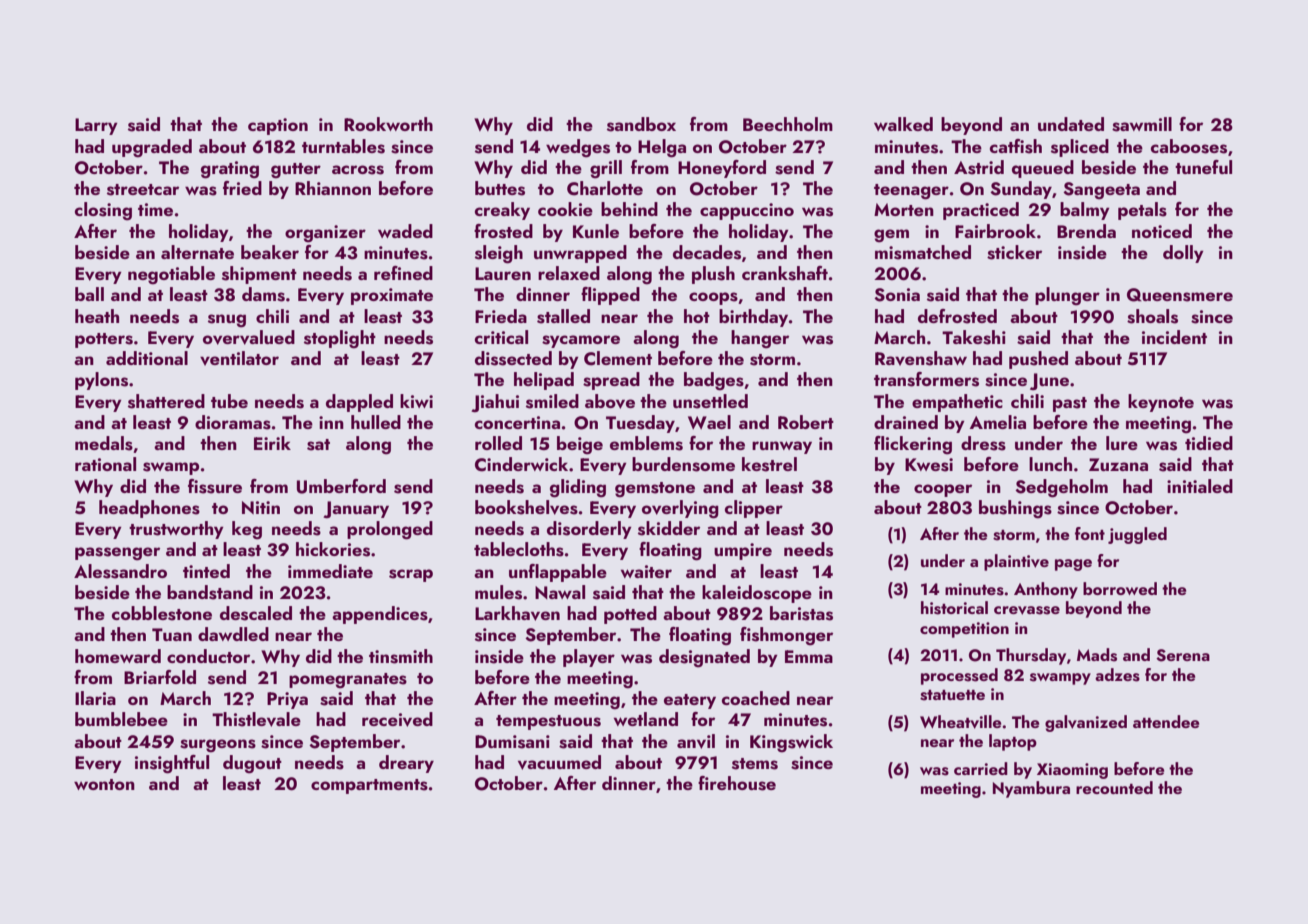  Describe the element at coordinates (1120, 588) in the document. I see `borrowed` at that location.
